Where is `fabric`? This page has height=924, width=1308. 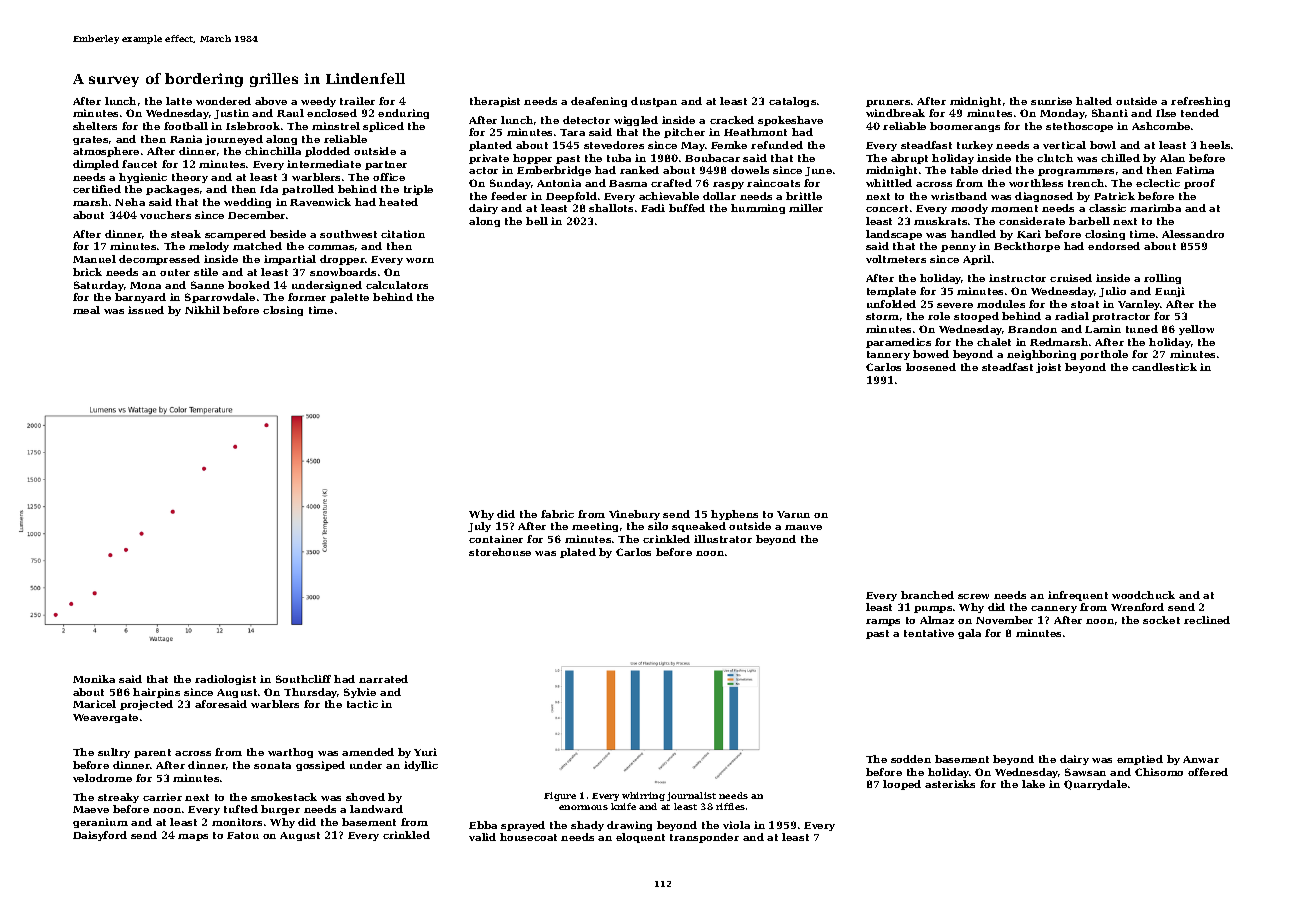 fabric is located at coordinates (557, 514).
